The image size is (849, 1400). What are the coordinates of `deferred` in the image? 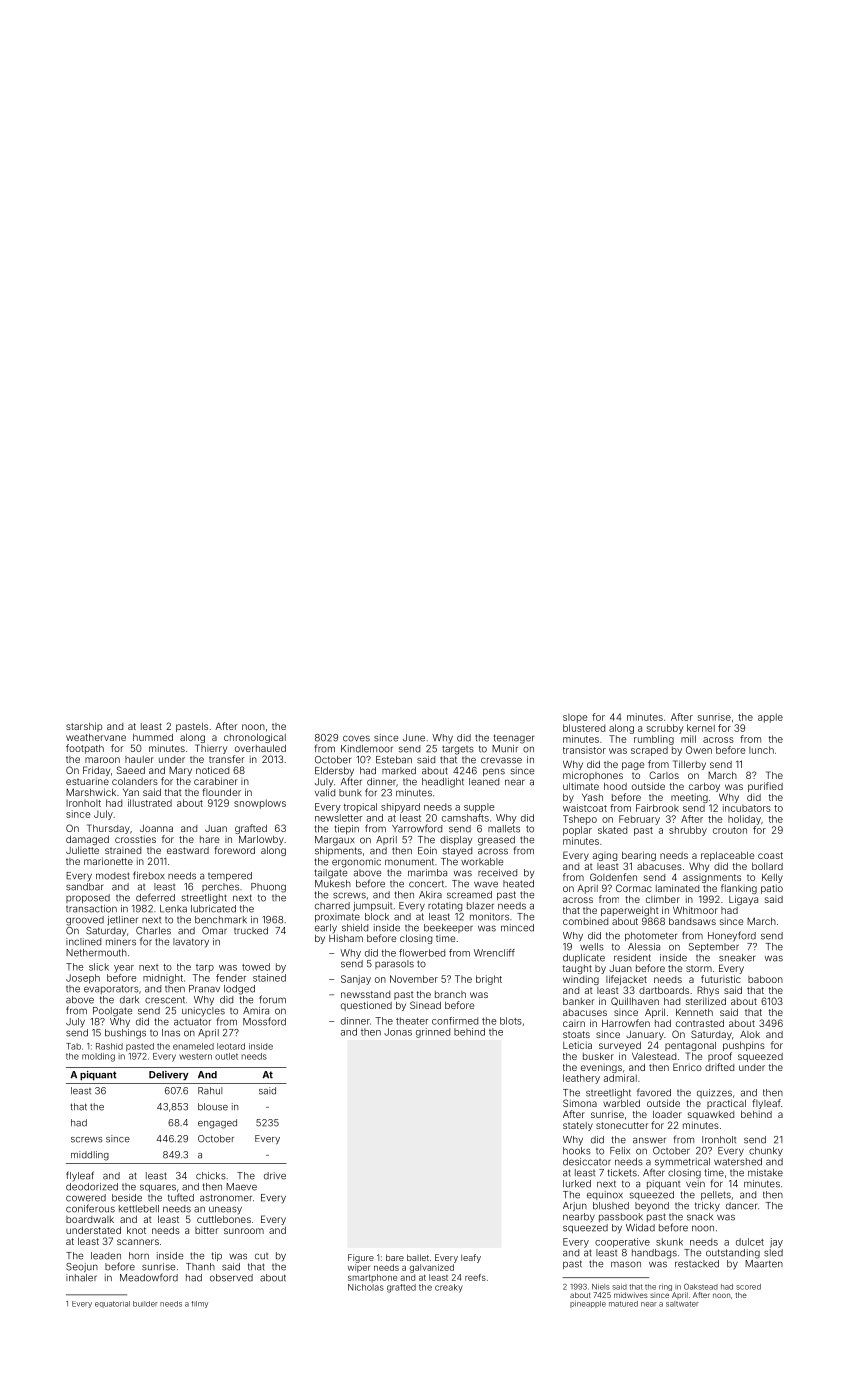 It's located at (155, 897).
